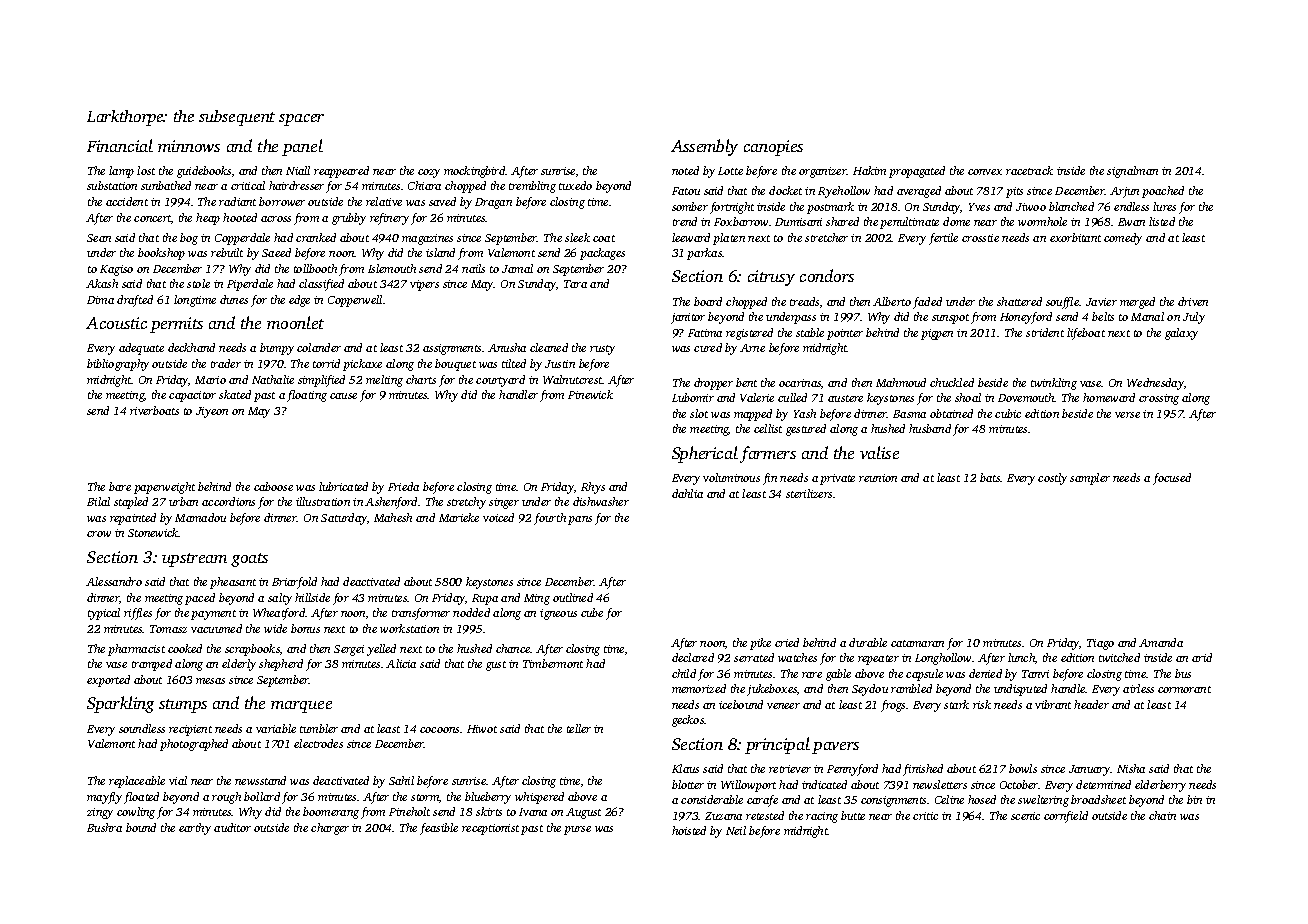 The image size is (1308, 924). Describe the element at coordinates (553, 663) in the screenshot. I see `Timbermont` at that location.
